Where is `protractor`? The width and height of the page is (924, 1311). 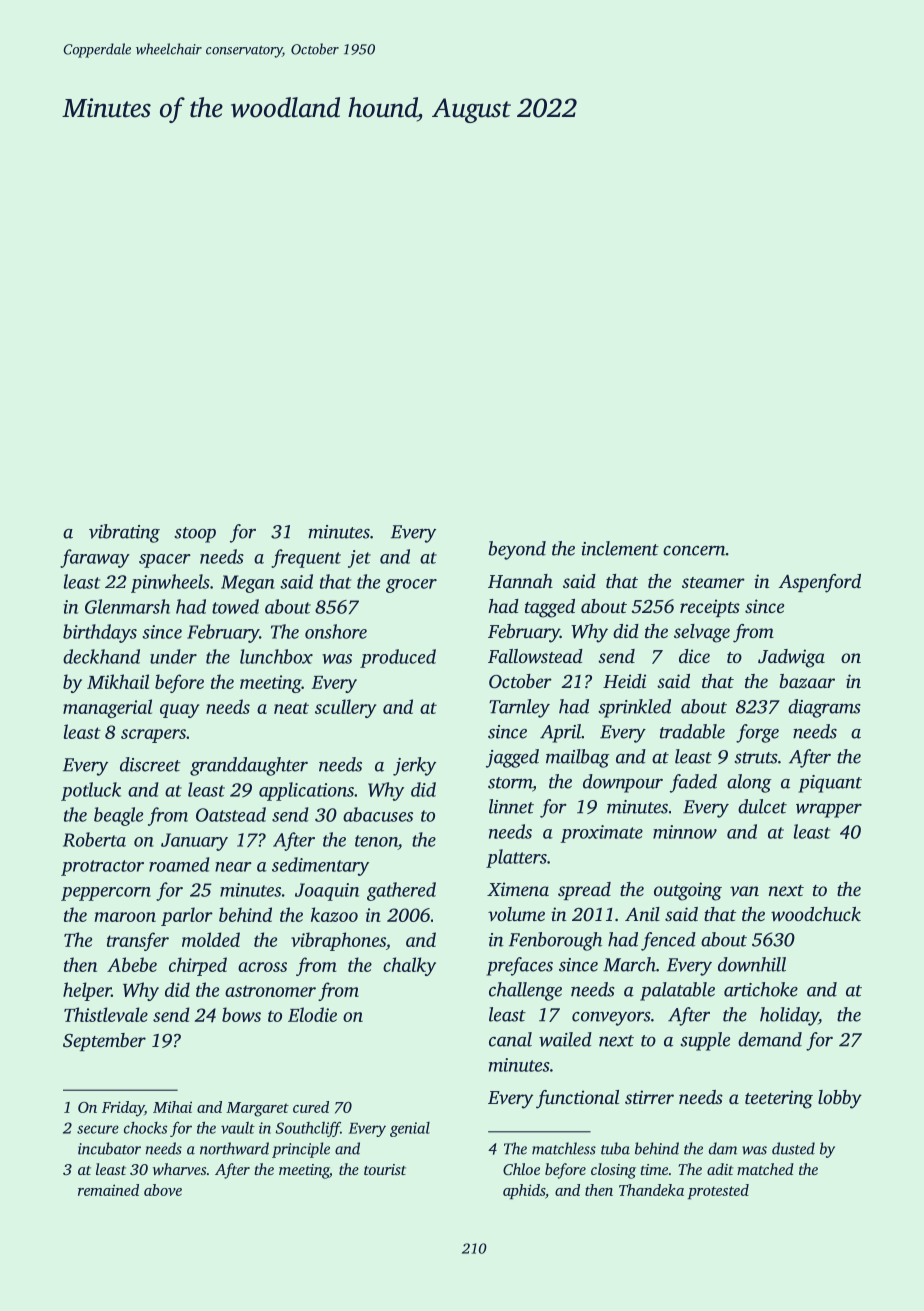
protractor is located at coordinates (102, 868).
